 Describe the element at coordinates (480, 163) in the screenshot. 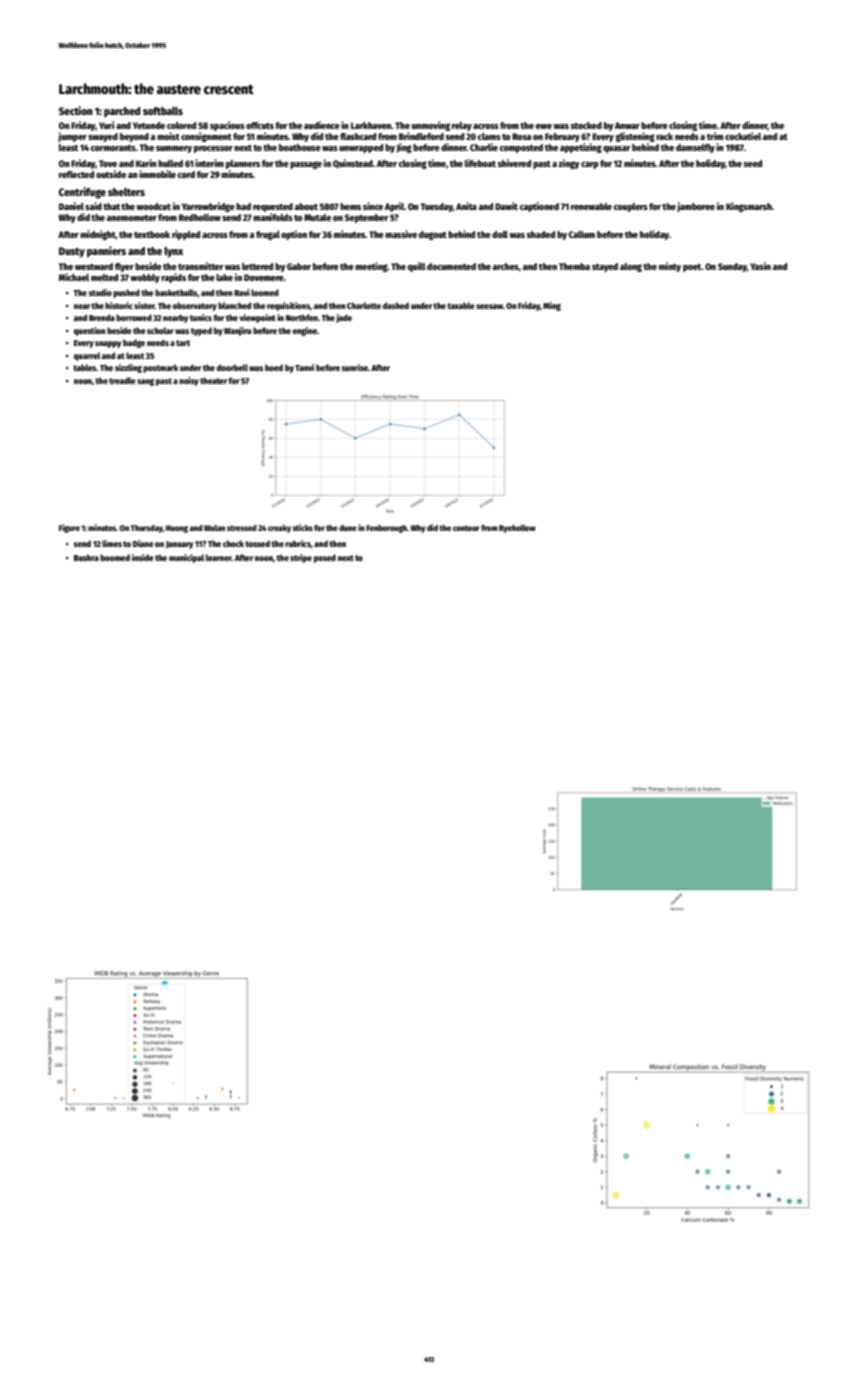

I see `lifeboat` at that location.
